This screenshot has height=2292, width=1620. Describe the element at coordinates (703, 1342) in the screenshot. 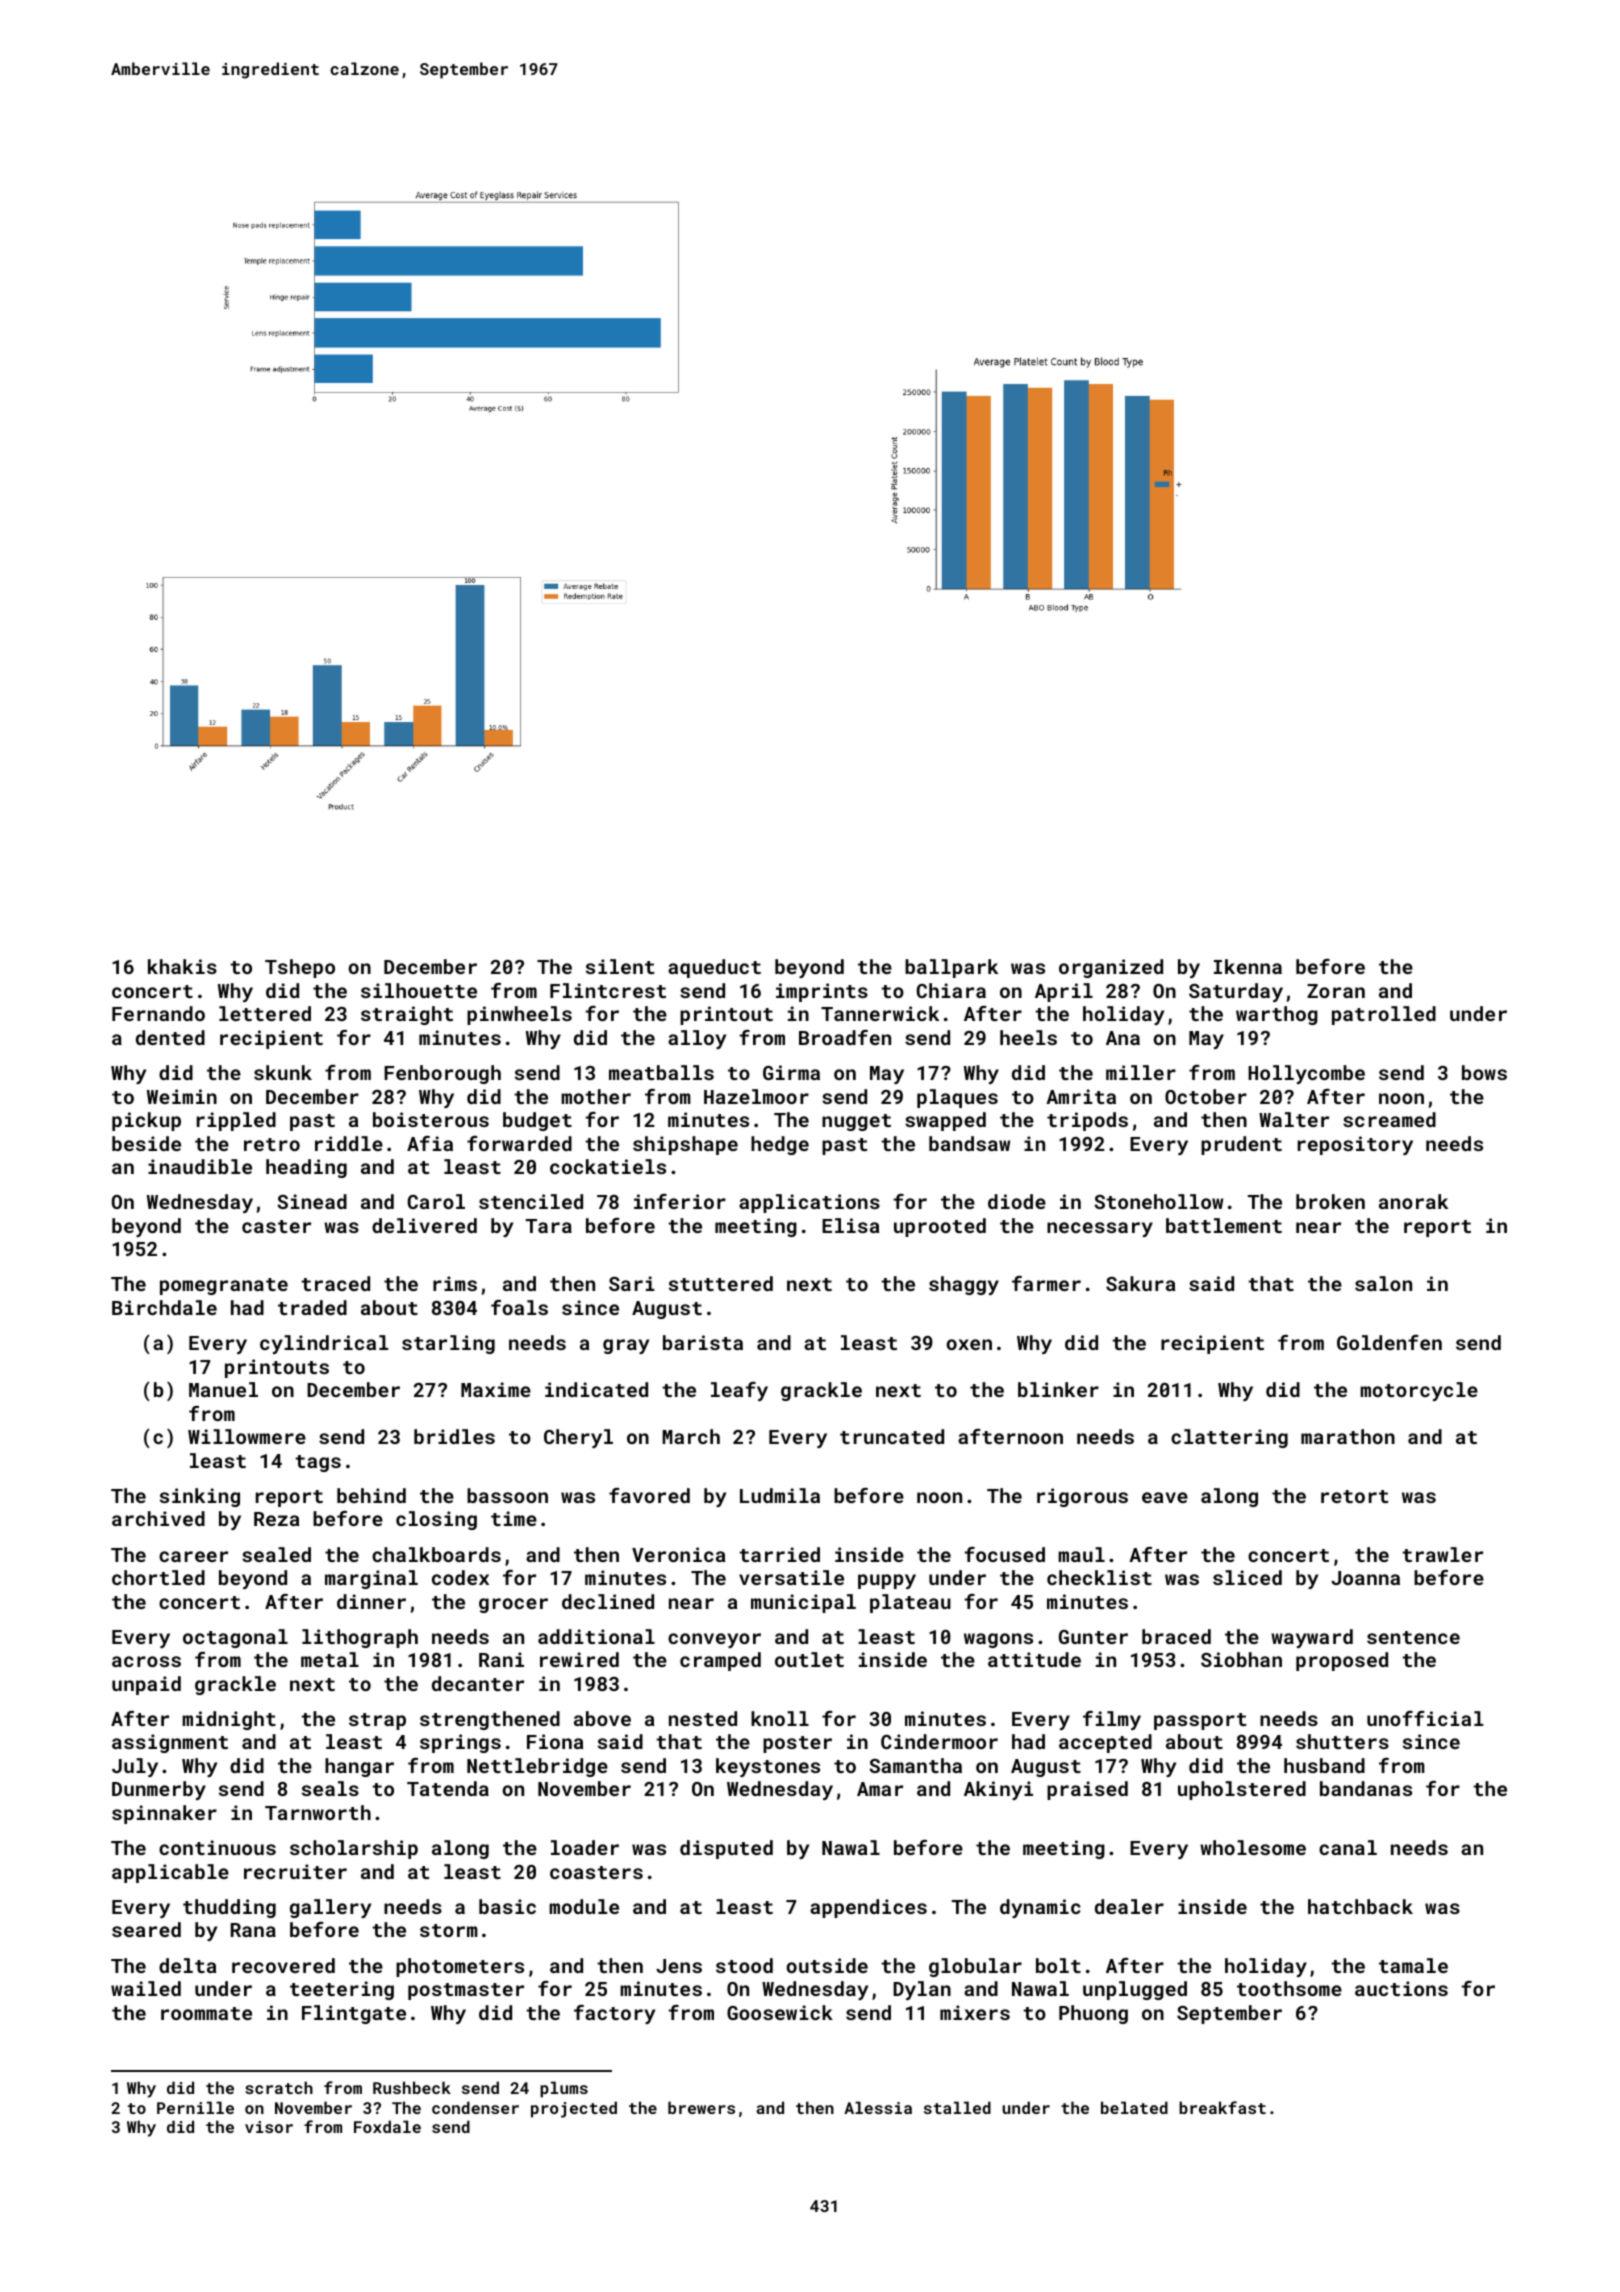

I see `barista` at that location.
